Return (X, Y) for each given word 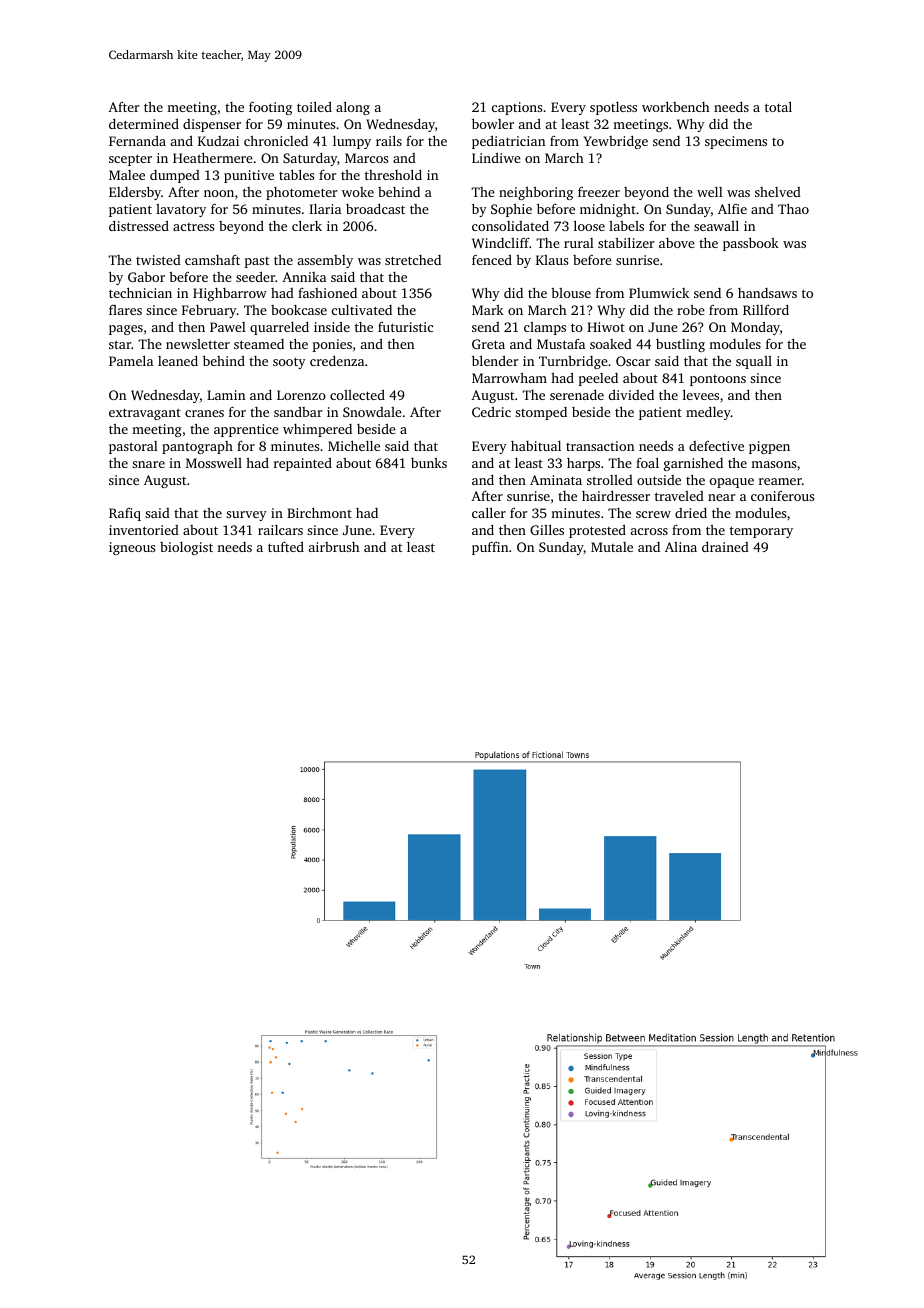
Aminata (556, 480)
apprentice (246, 430)
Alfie (732, 208)
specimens (736, 142)
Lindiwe (496, 158)
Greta (488, 344)
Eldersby (135, 193)
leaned (178, 361)
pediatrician (508, 142)
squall (754, 362)
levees (701, 394)
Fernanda (137, 141)
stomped (541, 413)
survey (246, 516)
